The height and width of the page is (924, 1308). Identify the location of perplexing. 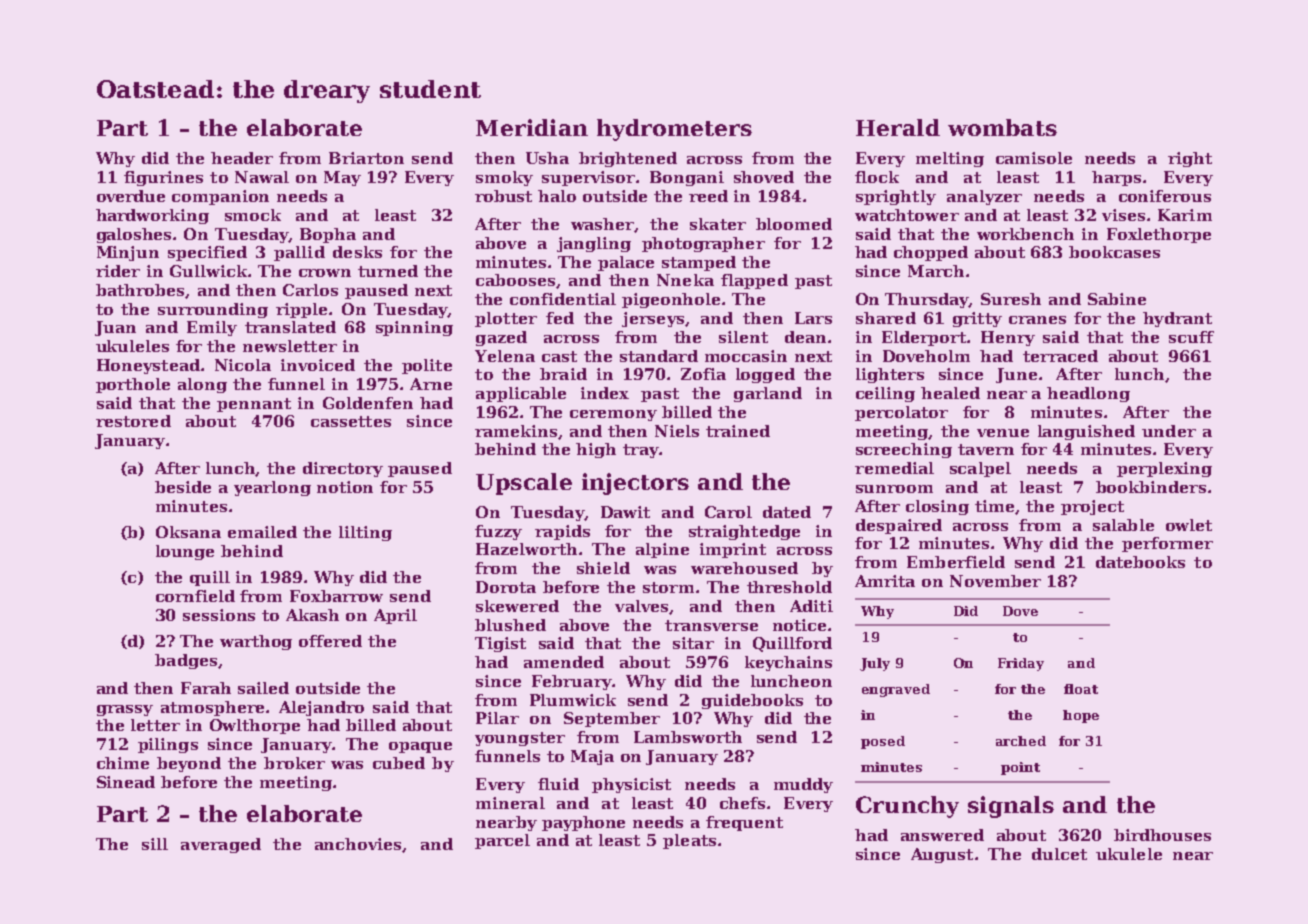
(1164, 469).
